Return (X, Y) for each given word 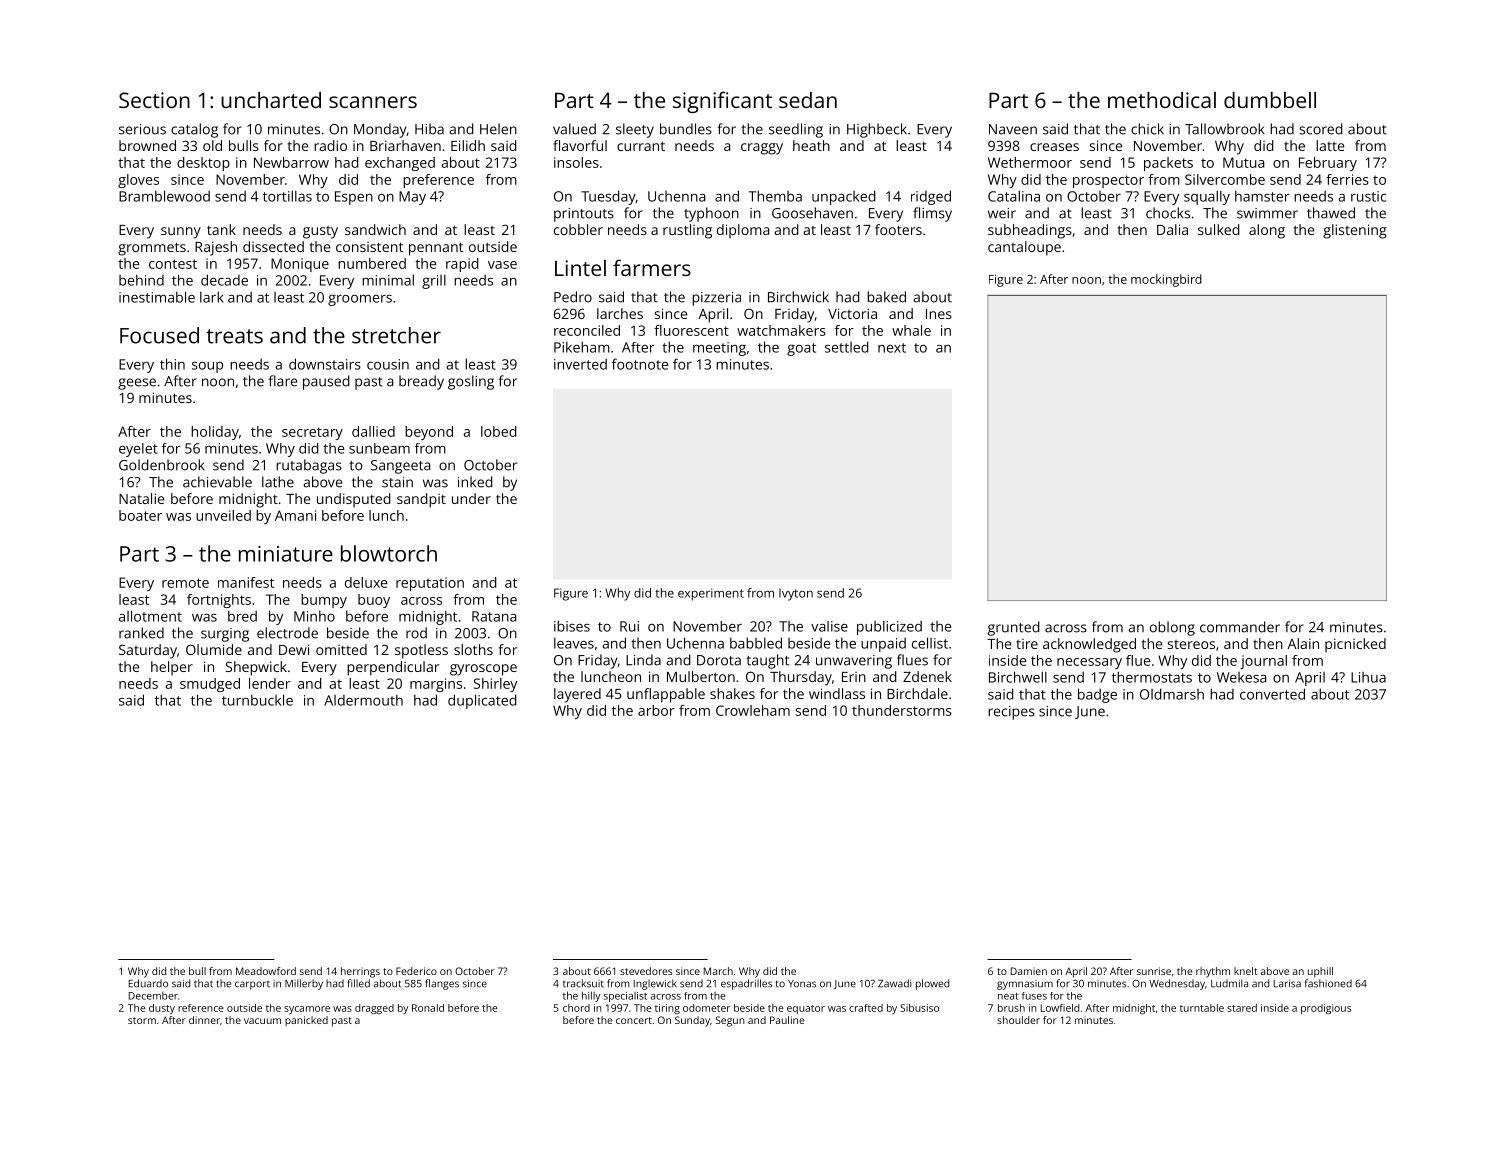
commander (1240, 627)
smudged (210, 685)
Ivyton (796, 595)
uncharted (271, 100)
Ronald (428, 1008)
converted (1272, 694)
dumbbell (1270, 100)
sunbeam (379, 448)
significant (722, 102)
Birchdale (917, 693)
